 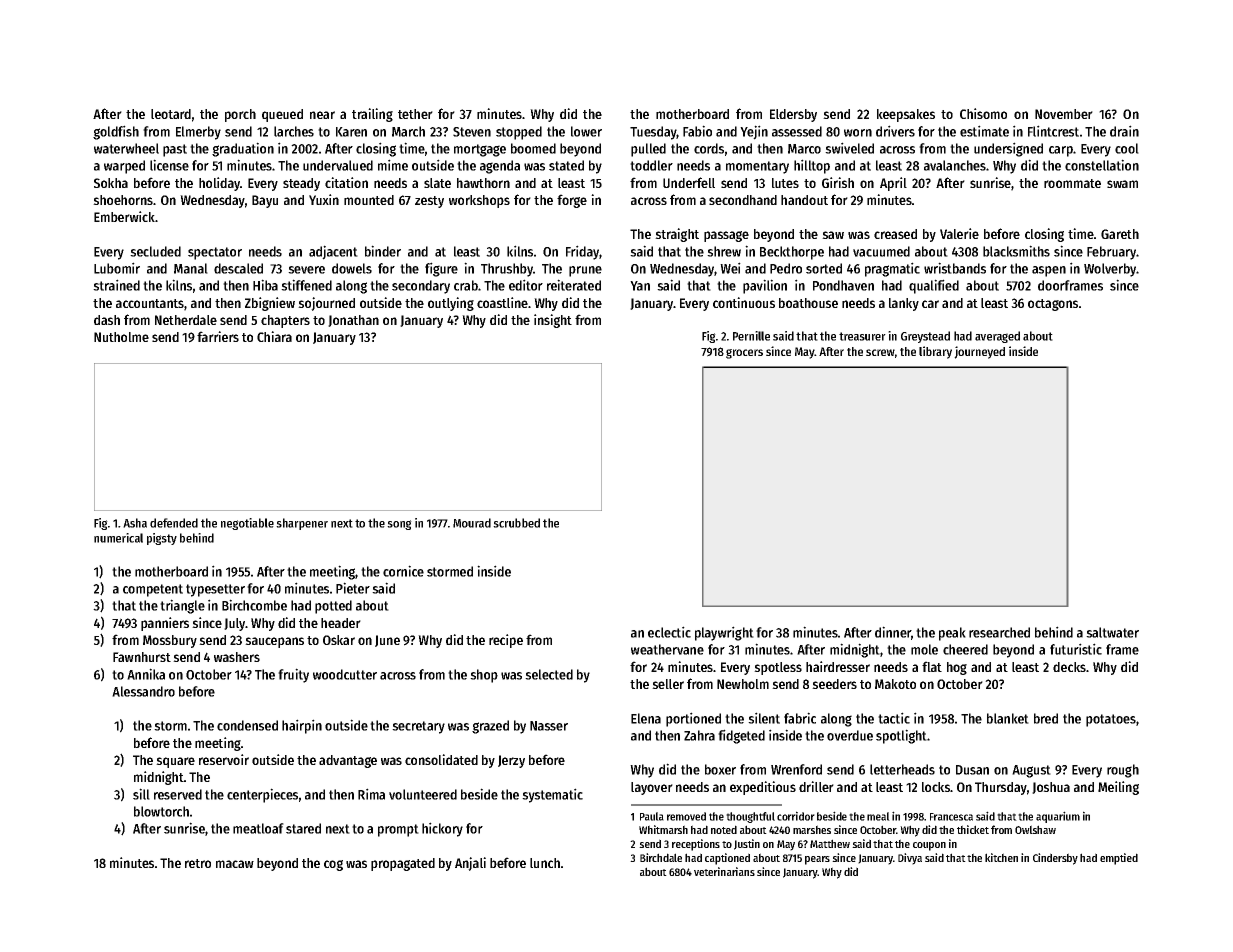 I want to click on scrubbed, so click(x=516, y=523).
